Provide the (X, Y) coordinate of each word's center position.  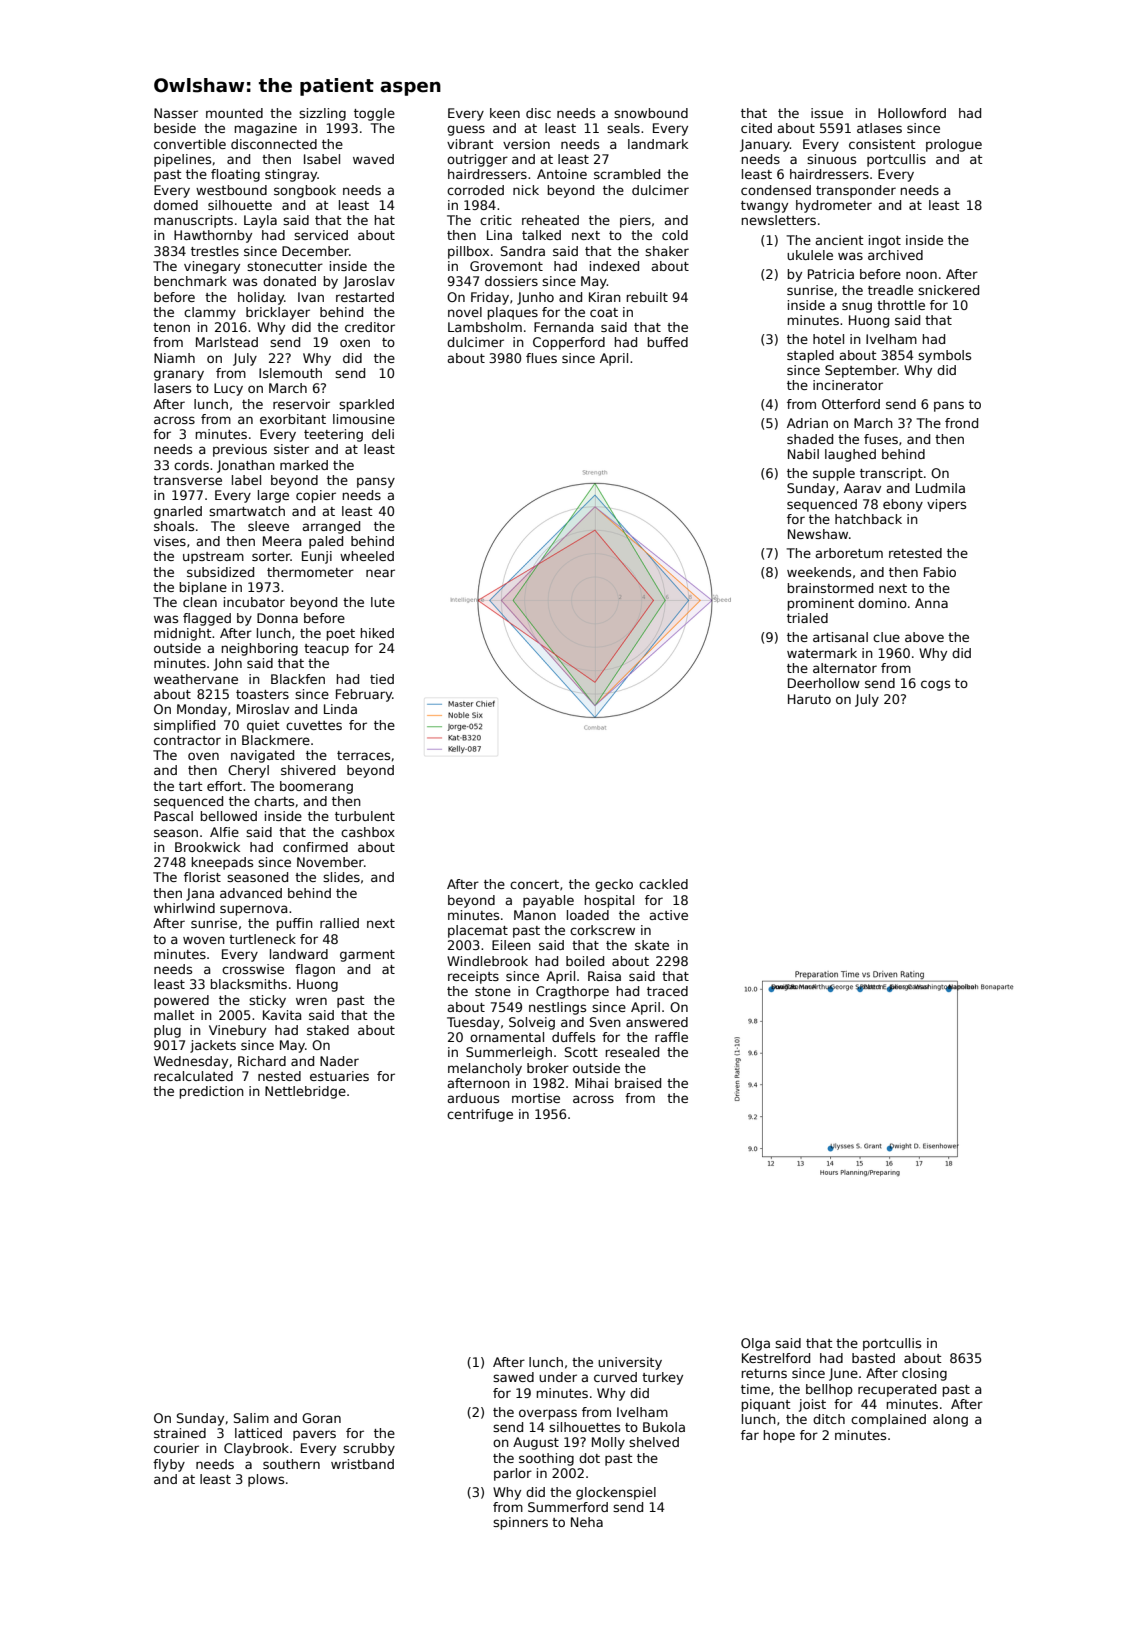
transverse (187, 480)
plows (266, 1480)
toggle (374, 114)
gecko (614, 885)
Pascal (173, 816)
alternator (845, 668)
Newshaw (818, 534)
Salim (251, 1418)
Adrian (807, 423)
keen (505, 113)
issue (827, 113)
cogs (935, 685)
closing (924, 1374)
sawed (513, 1377)
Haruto (809, 699)
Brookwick (207, 847)
